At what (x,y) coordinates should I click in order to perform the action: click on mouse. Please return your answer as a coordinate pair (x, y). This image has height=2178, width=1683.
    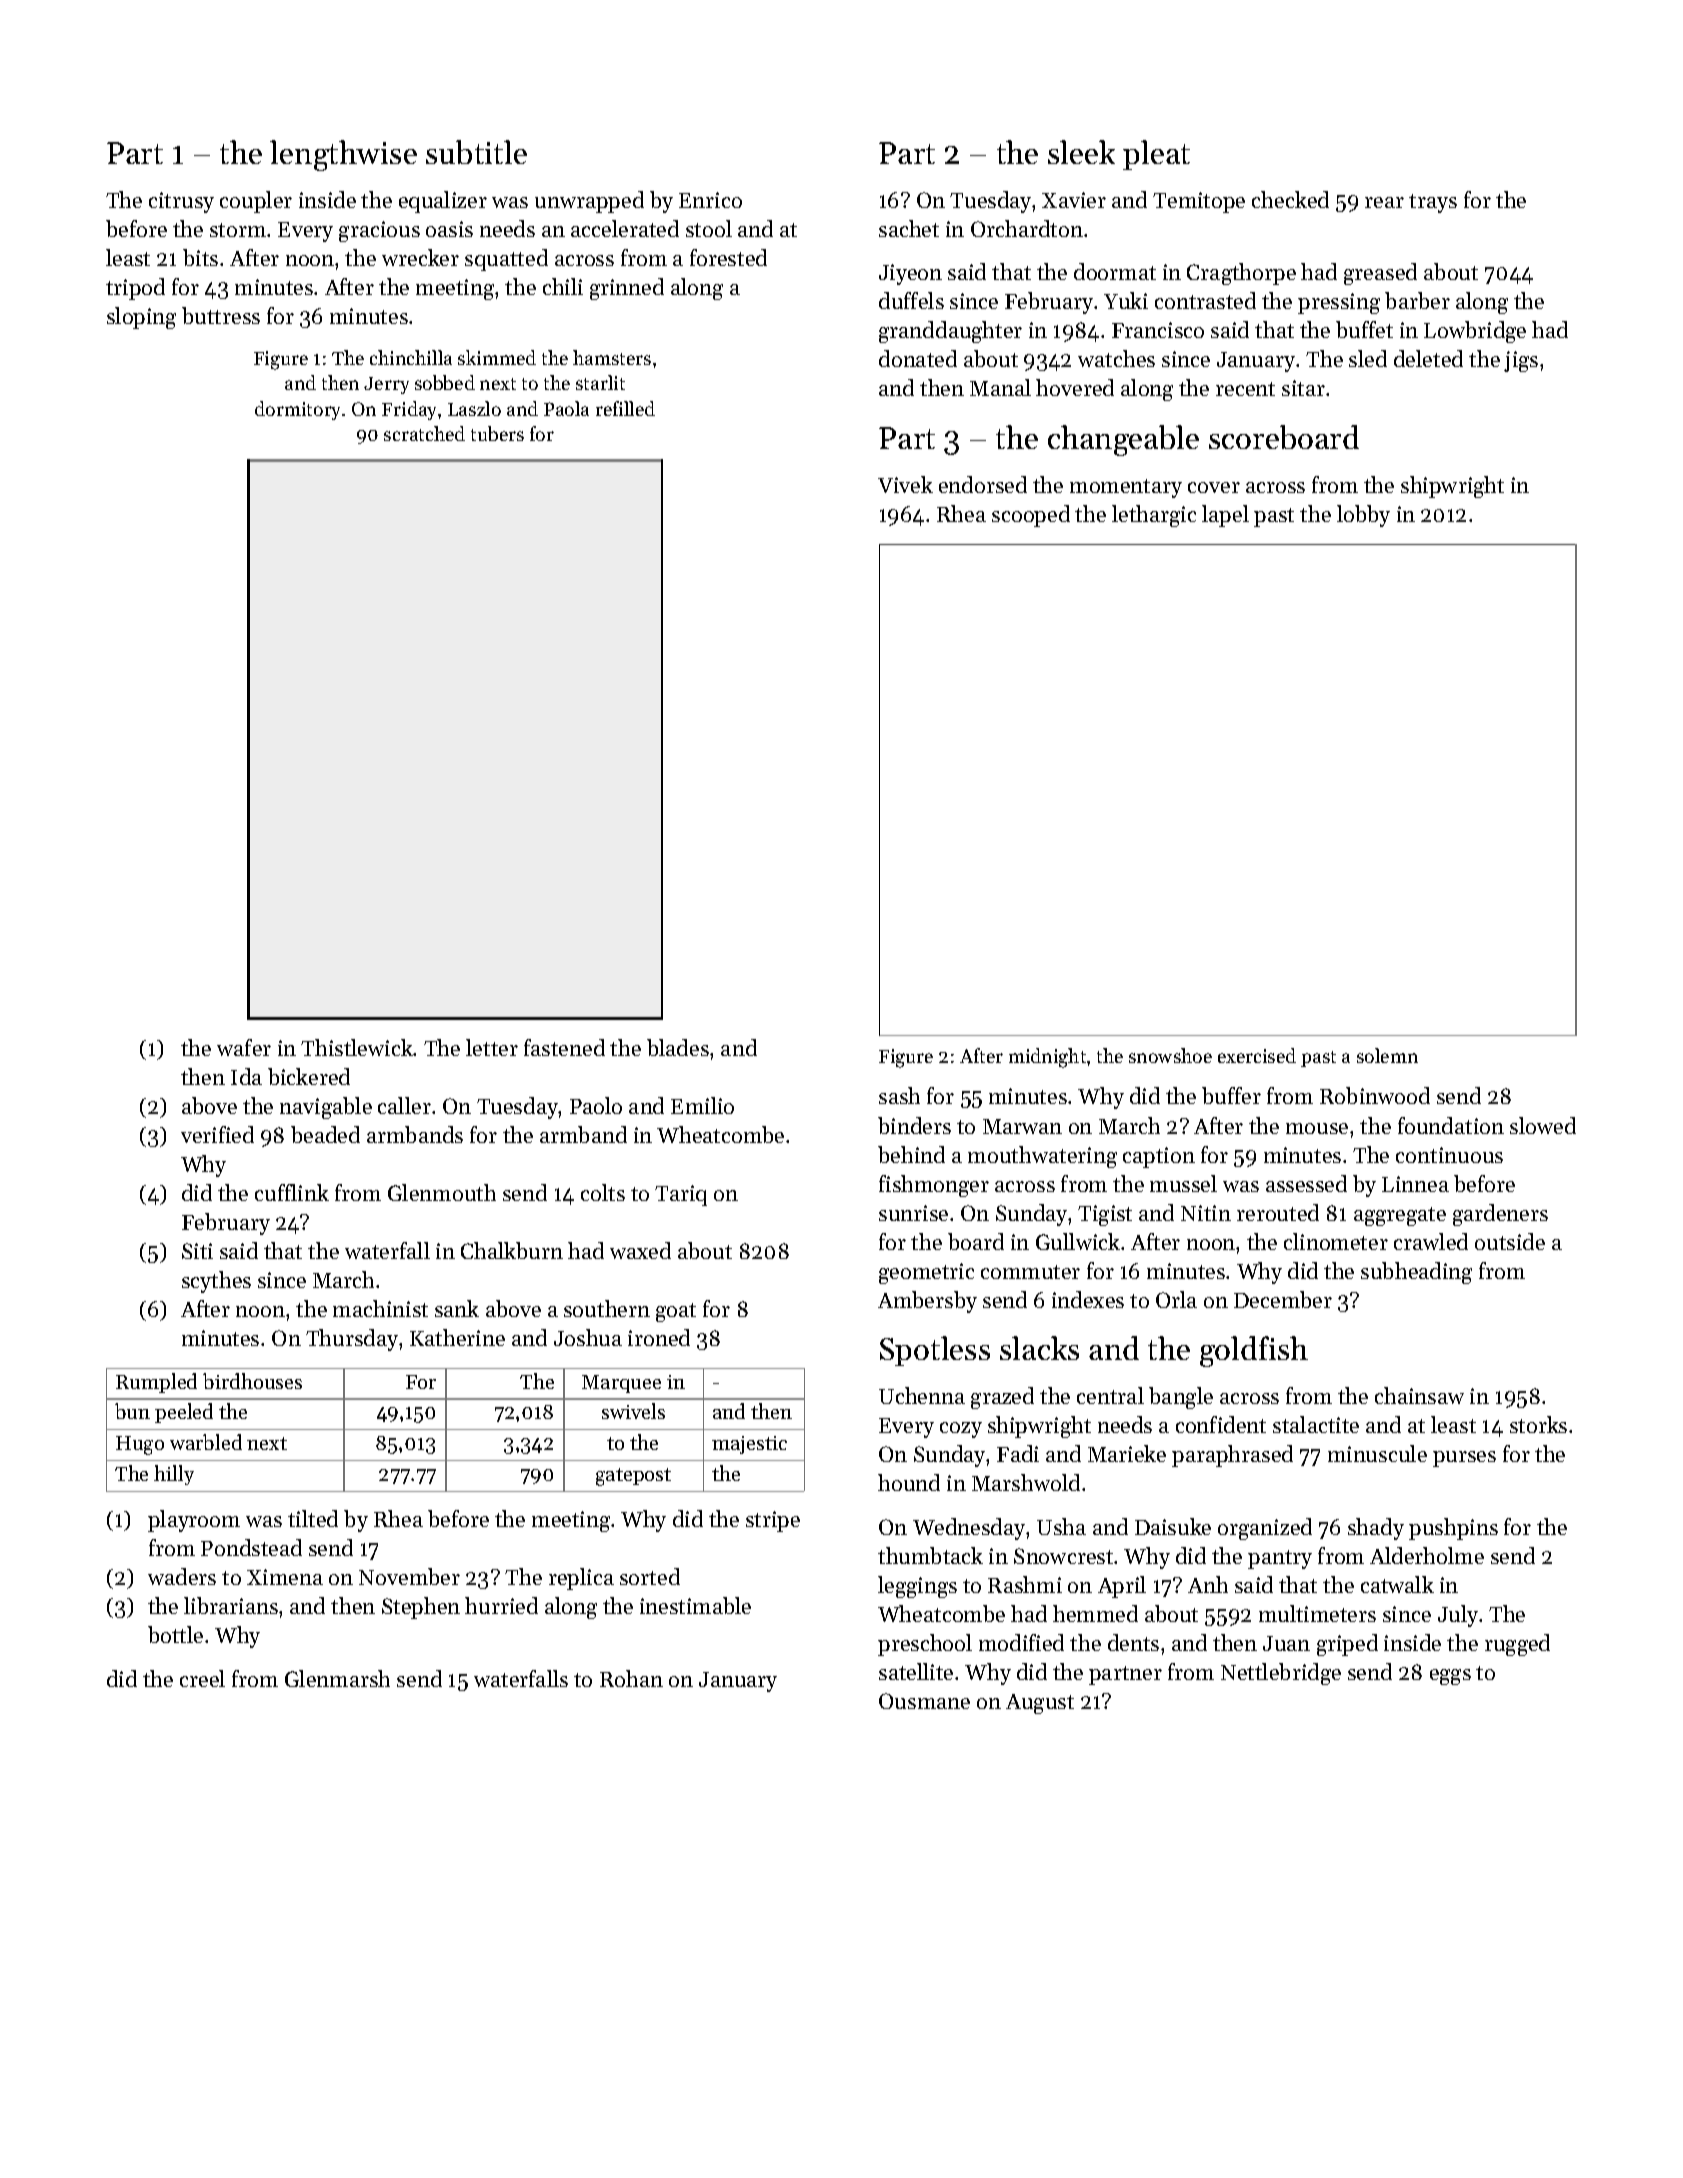
    Looking at the image, I should click on (1317, 1128).
